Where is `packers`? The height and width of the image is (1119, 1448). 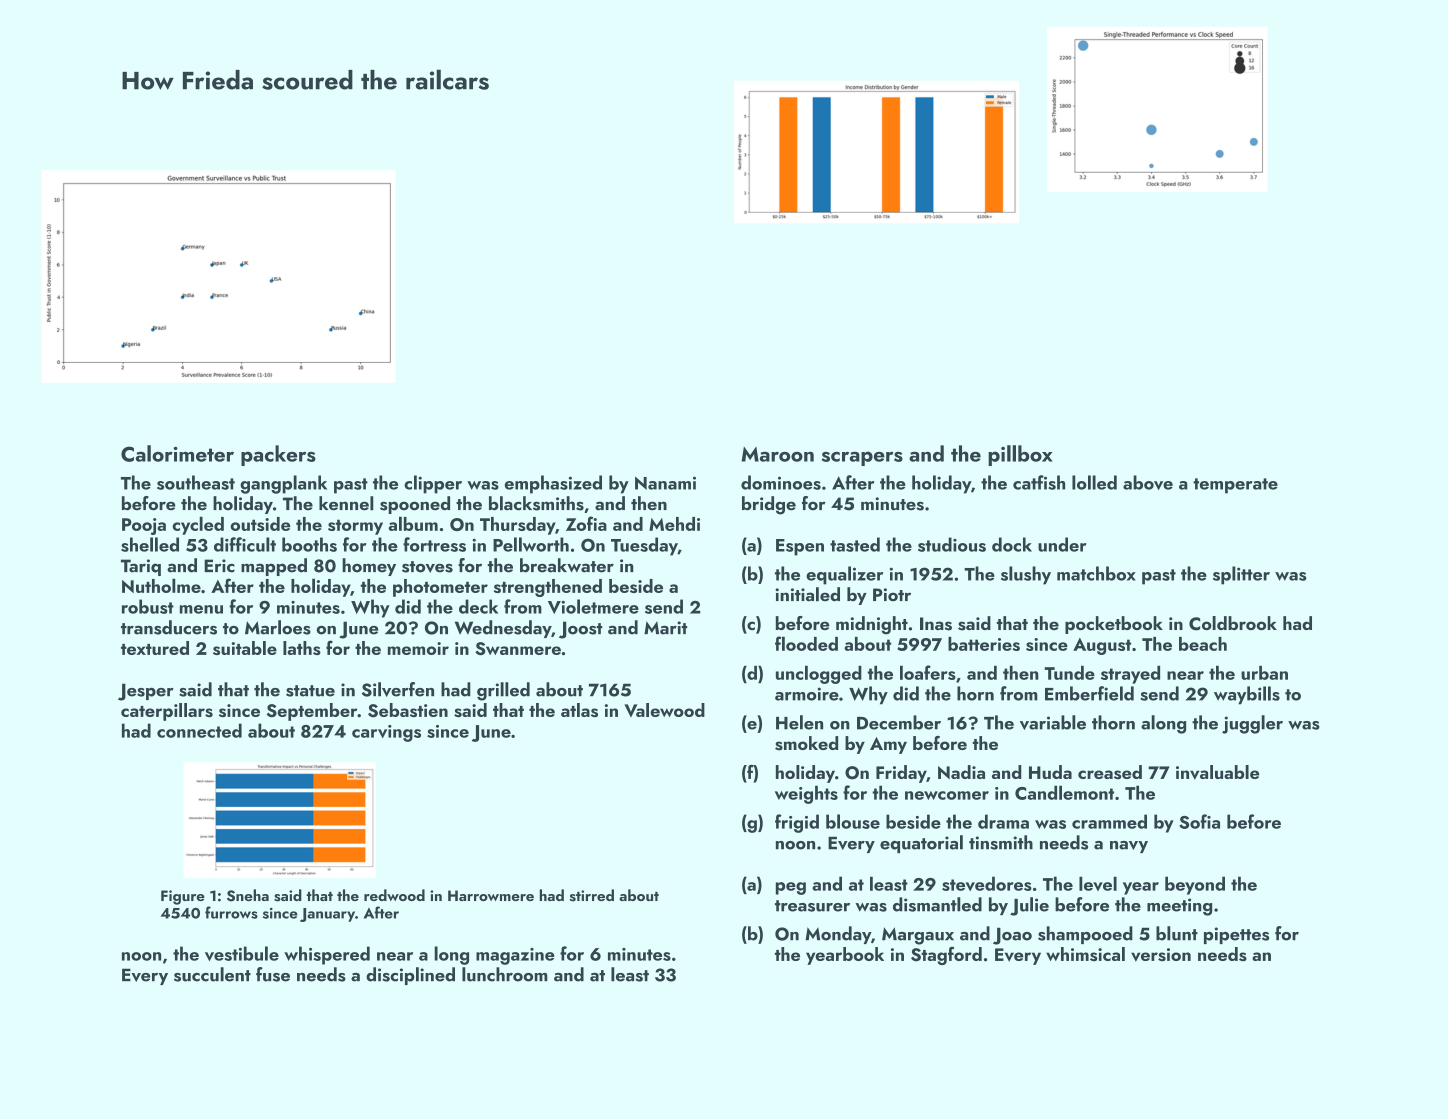 packers is located at coordinates (278, 455).
